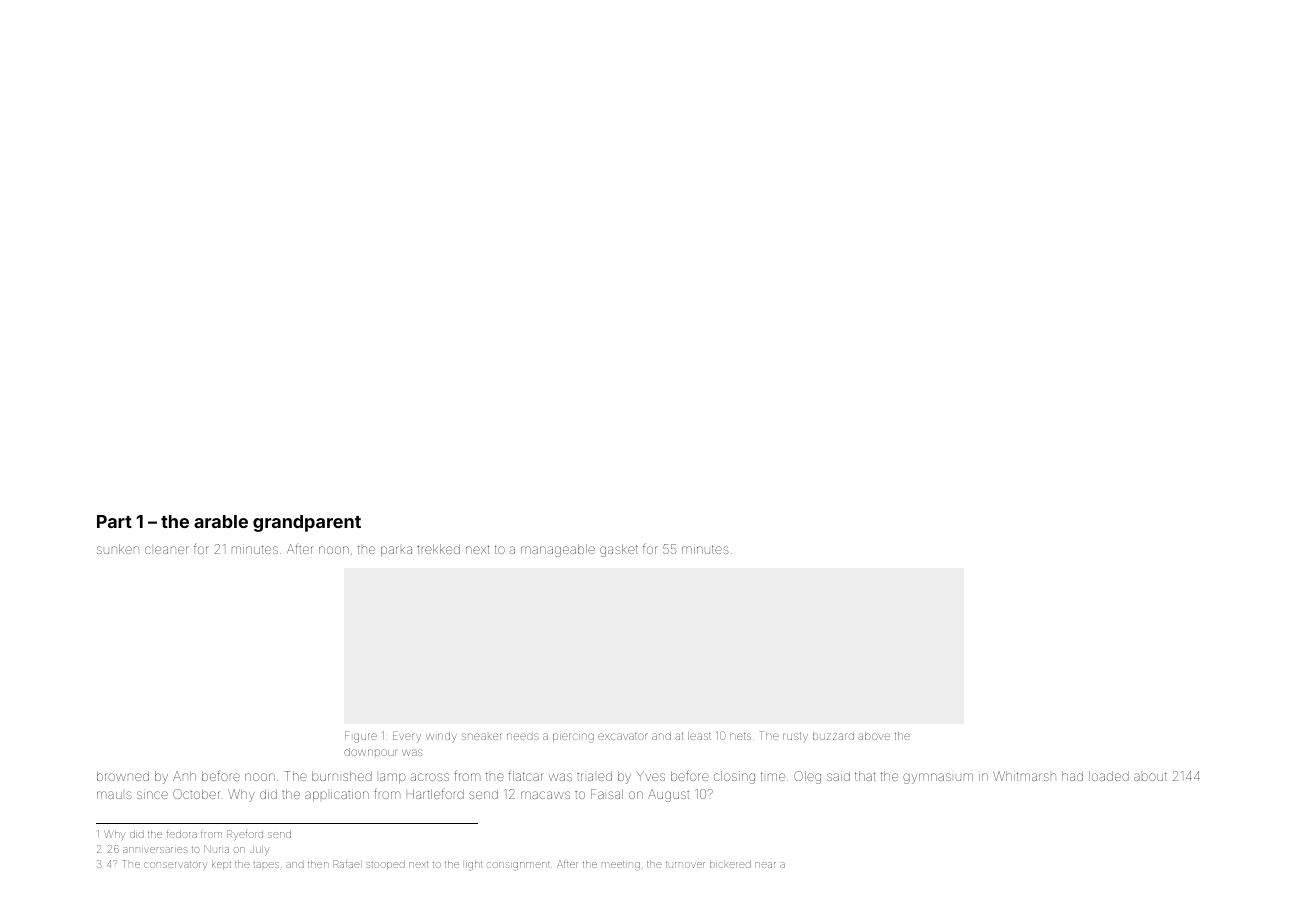 The height and width of the screenshot is (924, 1308). I want to click on loaded, so click(1109, 776).
